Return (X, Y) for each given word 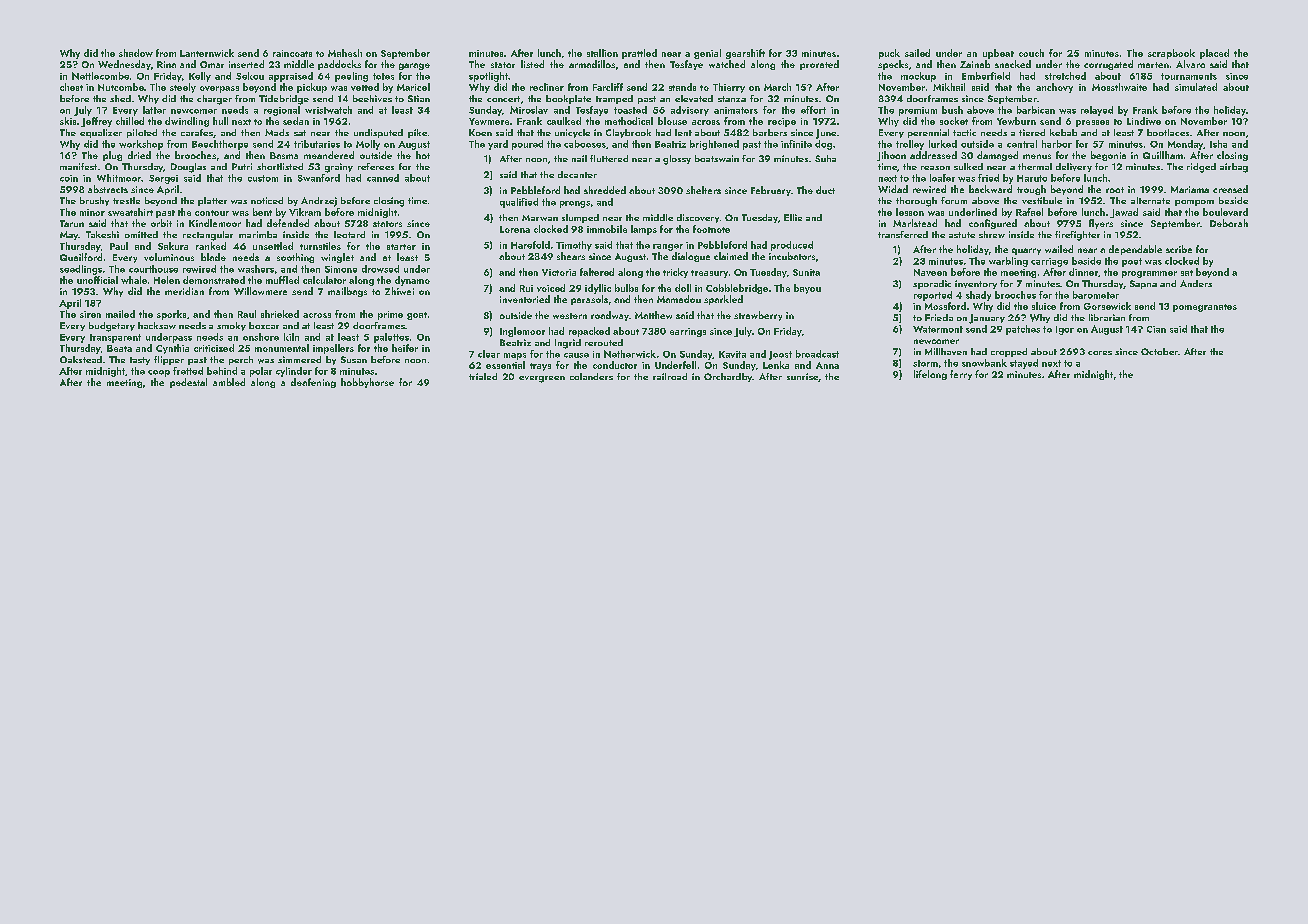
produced (792, 246)
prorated (819, 65)
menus (1037, 156)
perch (241, 360)
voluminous (169, 257)
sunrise (802, 376)
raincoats (292, 53)
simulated (1196, 87)
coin (69, 178)
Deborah (1229, 223)
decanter (577, 174)
